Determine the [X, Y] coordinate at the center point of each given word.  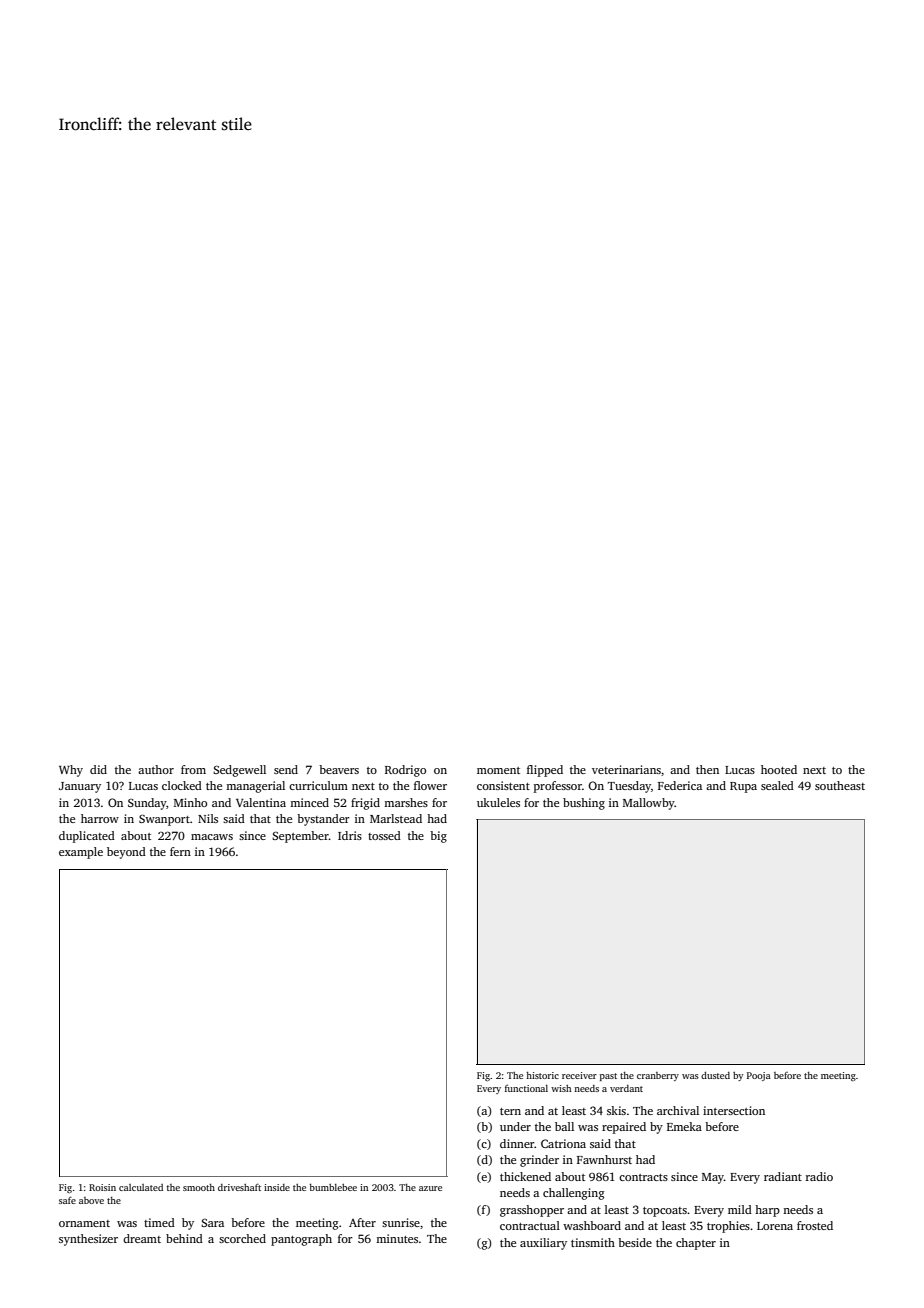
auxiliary [543, 1244]
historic [542, 1075]
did [98, 769]
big [438, 837]
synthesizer [88, 1240]
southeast [840, 785]
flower [430, 785]
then [707, 769]
